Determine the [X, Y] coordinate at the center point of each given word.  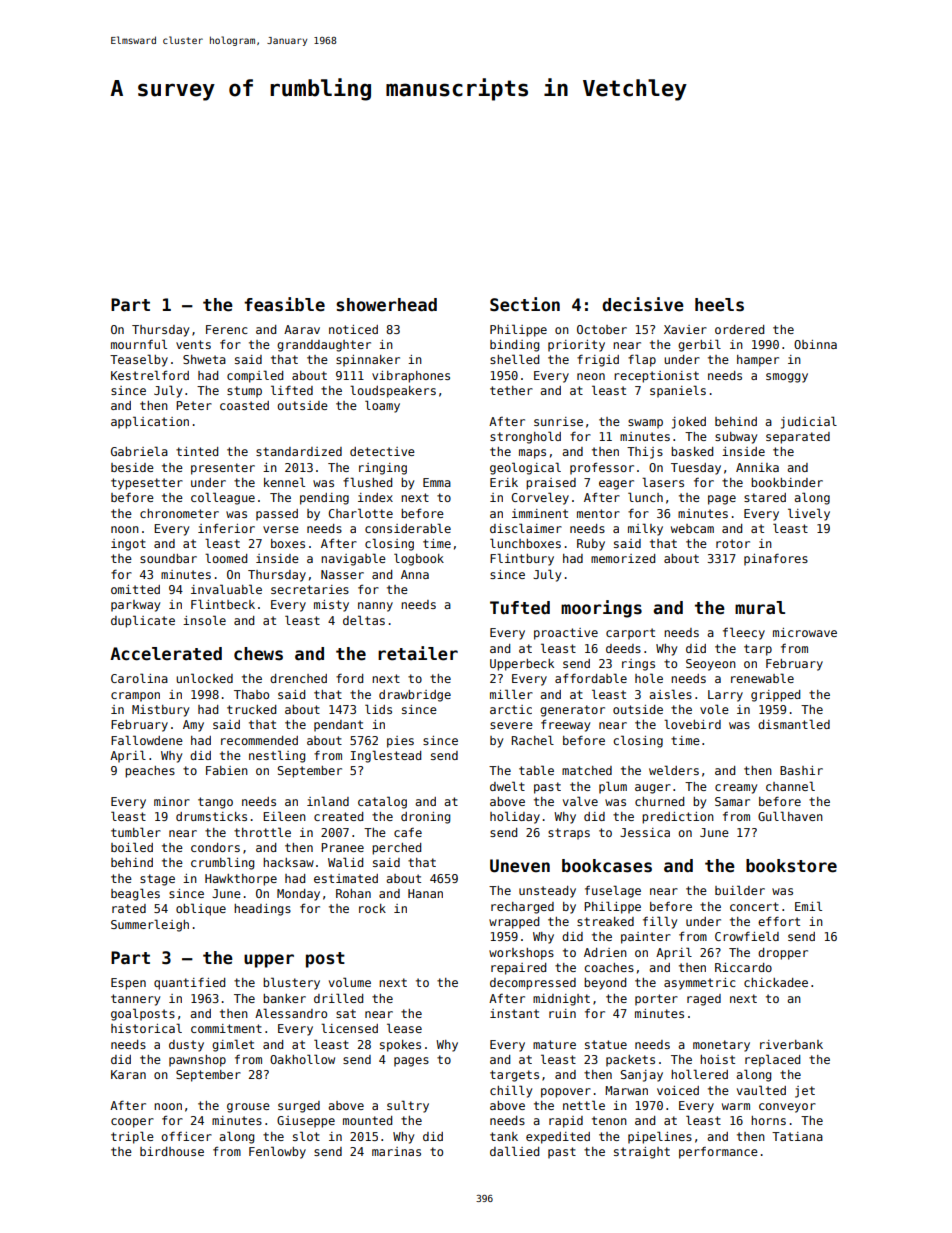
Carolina [139, 678]
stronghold [525, 437]
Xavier [685, 329]
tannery [135, 1000]
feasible [284, 304]
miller [511, 694]
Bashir [801, 770]
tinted [197, 451]
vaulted [761, 1090]
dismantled [794, 724]
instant [514, 1013]
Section [525, 304]
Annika [757, 467]
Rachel [533, 740]
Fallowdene [147, 740]
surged [299, 1107]
